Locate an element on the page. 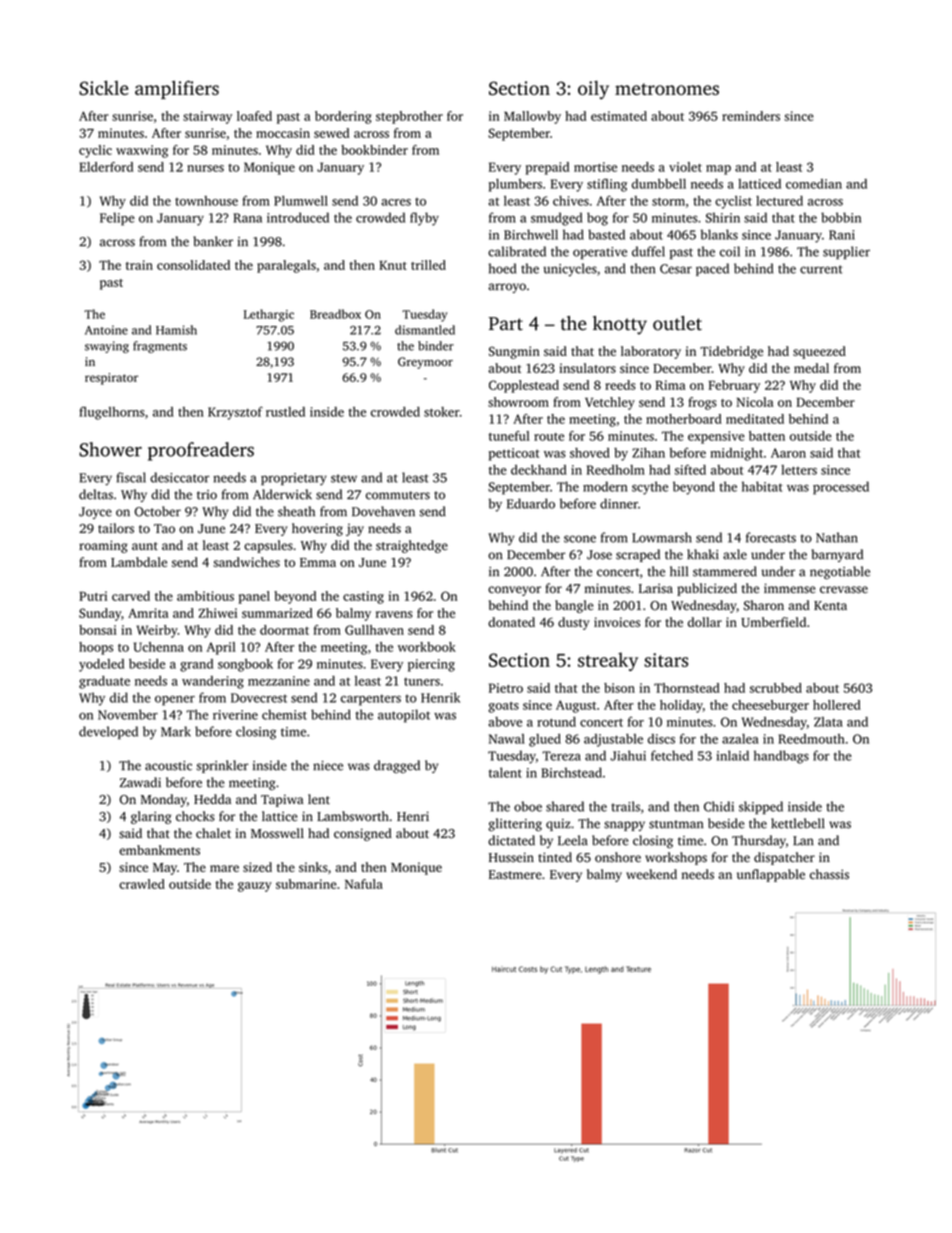 This document has height=1233, width=952. smudged is located at coordinates (556, 219).
